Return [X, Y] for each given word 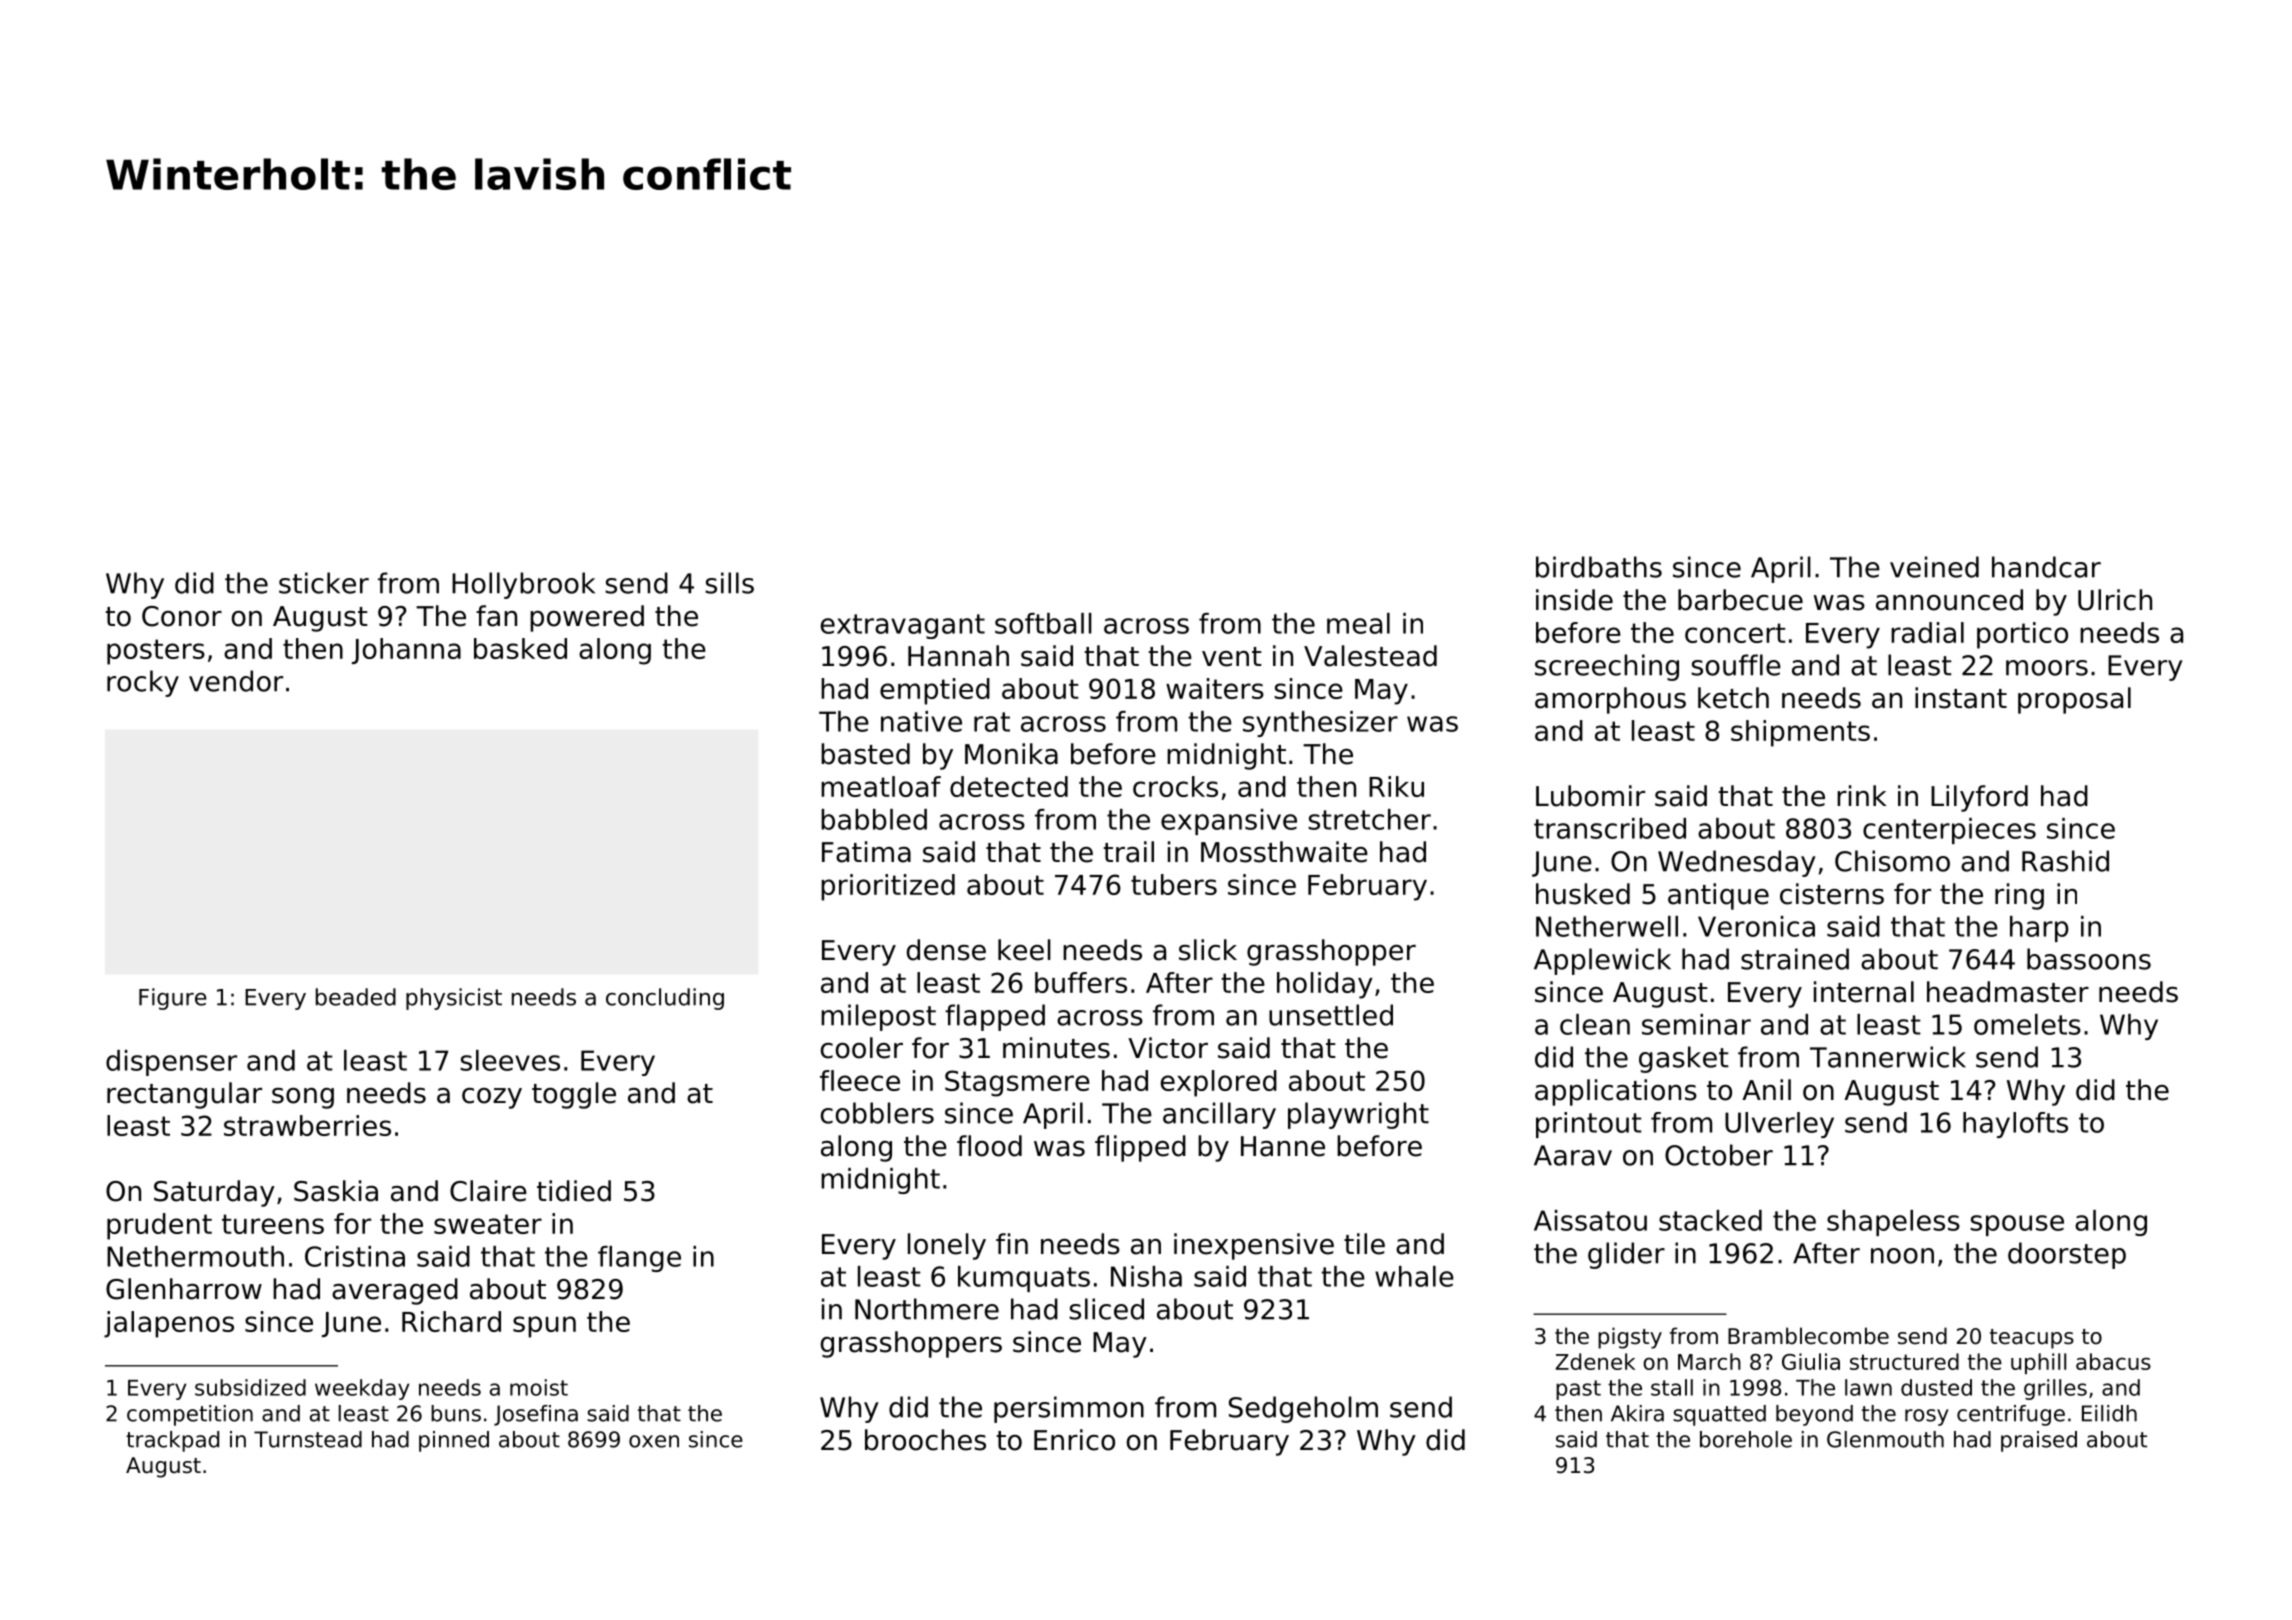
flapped [995, 1017]
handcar [2046, 567]
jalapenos [169, 1324]
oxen [654, 1441]
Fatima [866, 852]
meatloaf [881, 786]
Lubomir [1590, 796]
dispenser [171, 1063]
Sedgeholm [1303, 1409]
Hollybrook [523, 585]
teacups [2032, 1339]
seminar [1696, 1024]
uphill [2038, 1363]
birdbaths [1599, 567]
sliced [1106, 1309]
